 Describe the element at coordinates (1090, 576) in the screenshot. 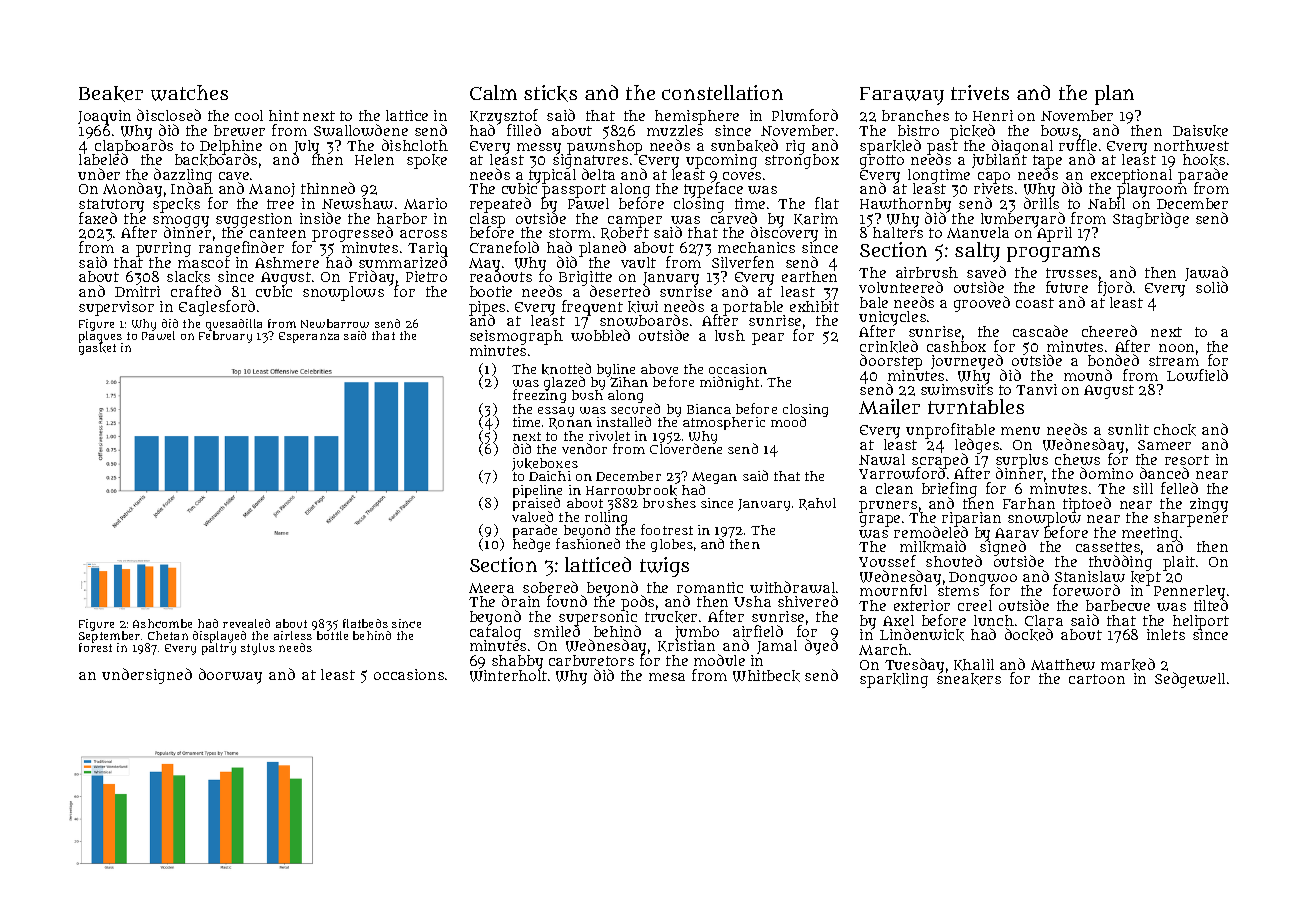

I see `Stanislaw` at that location.
